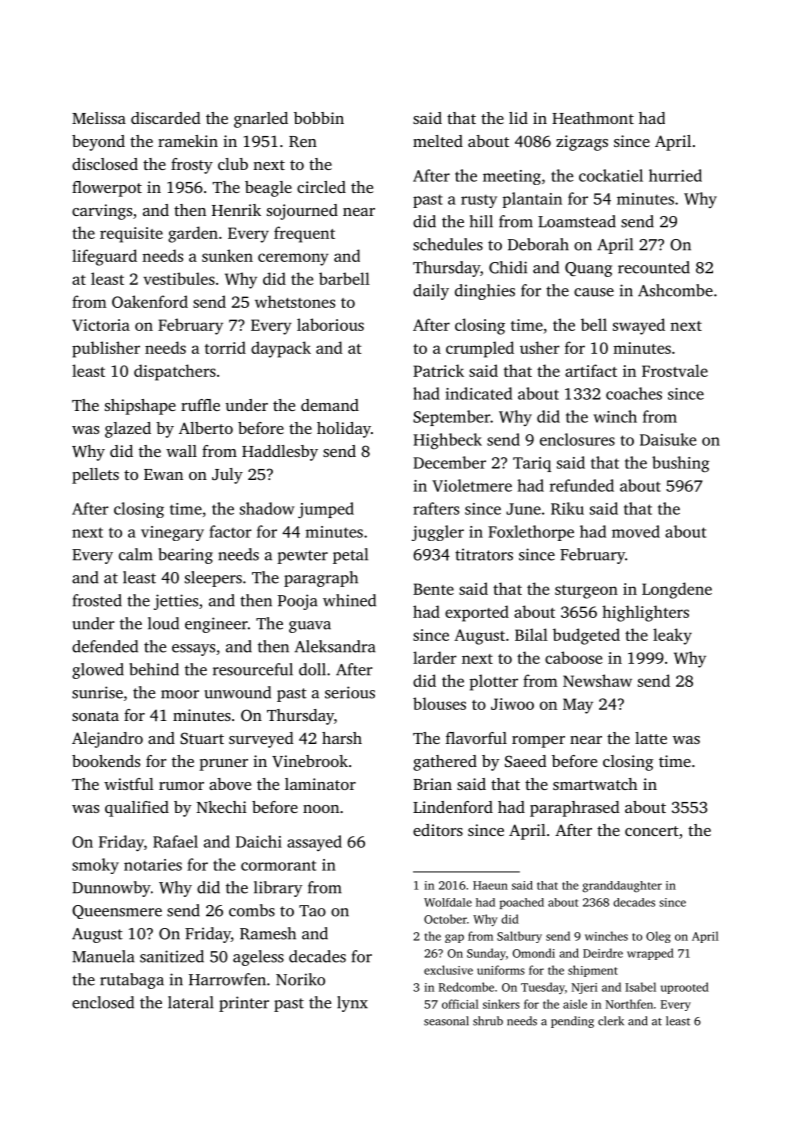 This screenshot has width=792, height=1124. What do you see at coordinates (344, 430) in the screenshot?
I see `holiday` at bounding box center [344, 430].
